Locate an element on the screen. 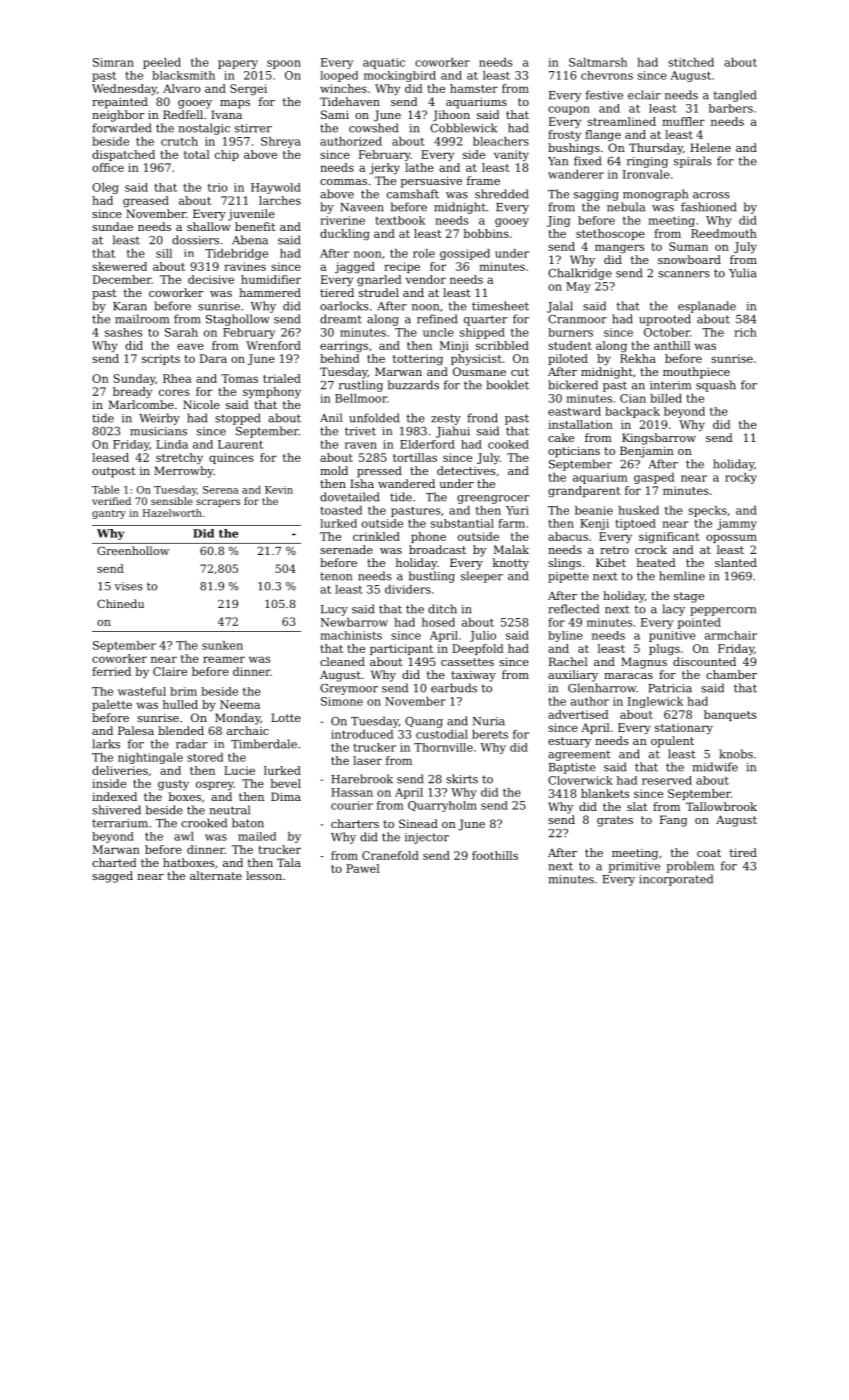 This screenshot has height=1400, width=849. lesson is located at coordinates (264, 875).
